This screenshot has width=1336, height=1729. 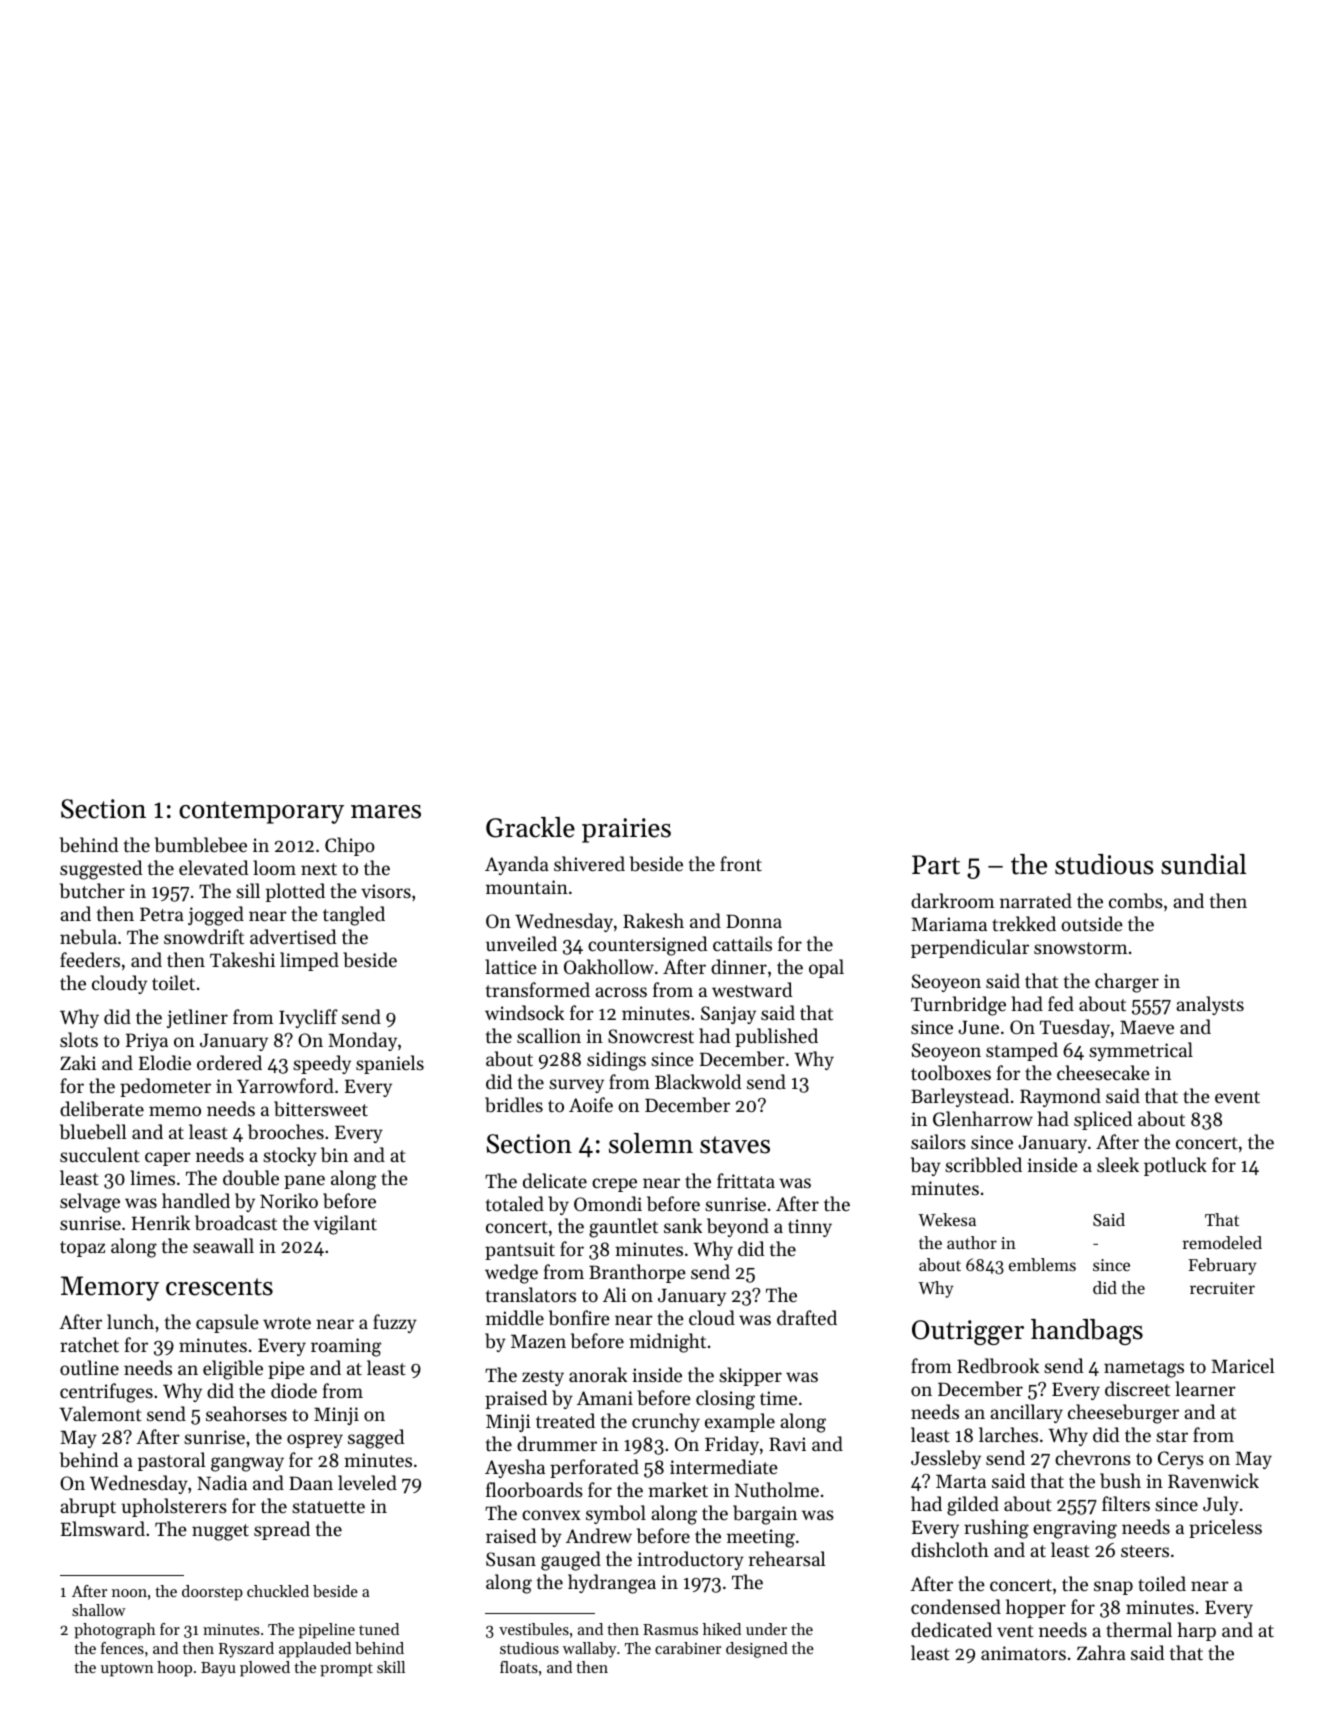 I want to click on prairies, so click(x=626, y=830).
